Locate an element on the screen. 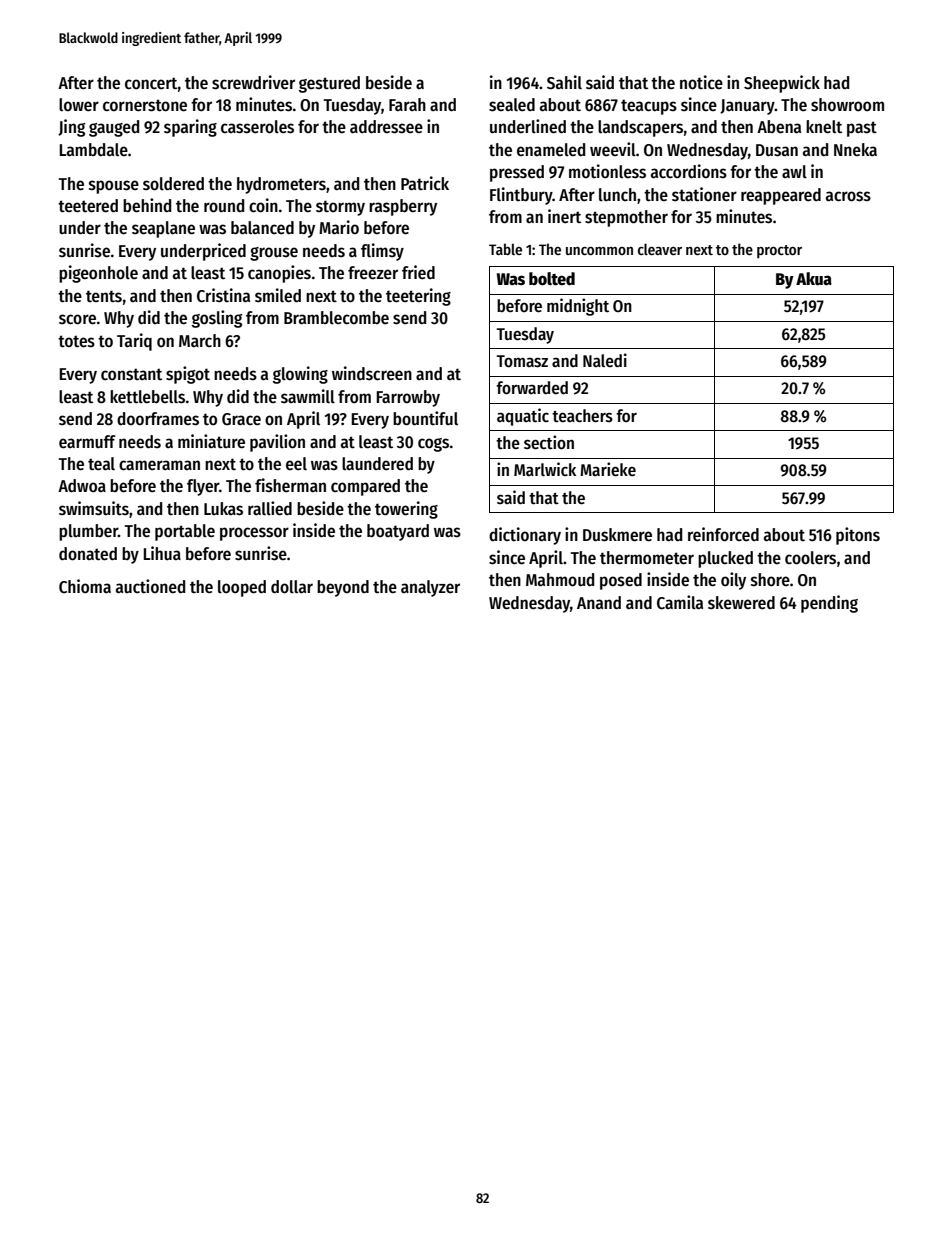  Sheepwick is located at coordinates (782, 84).
